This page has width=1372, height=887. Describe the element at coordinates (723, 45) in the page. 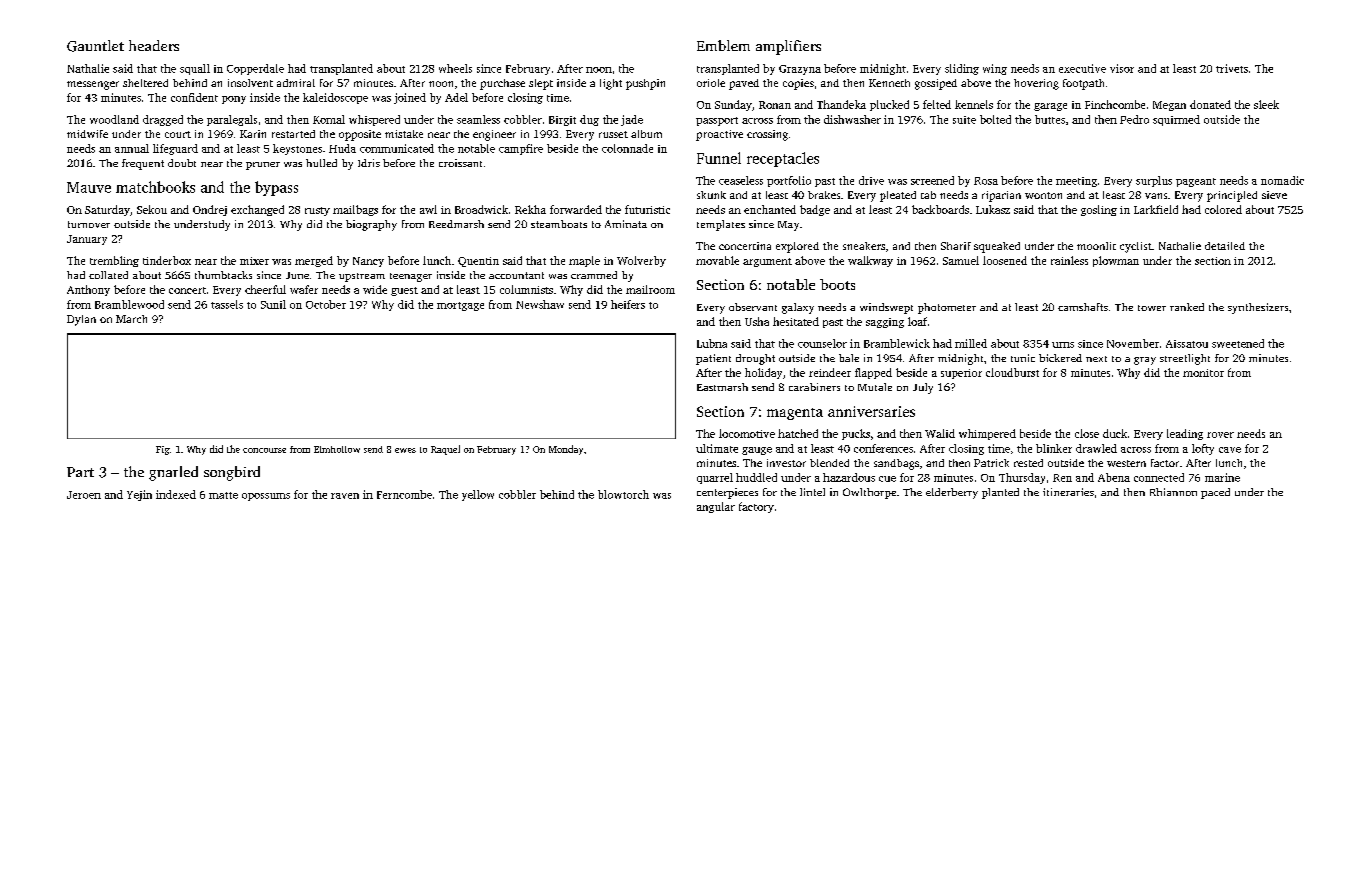

I see `Emblem` at that location.
